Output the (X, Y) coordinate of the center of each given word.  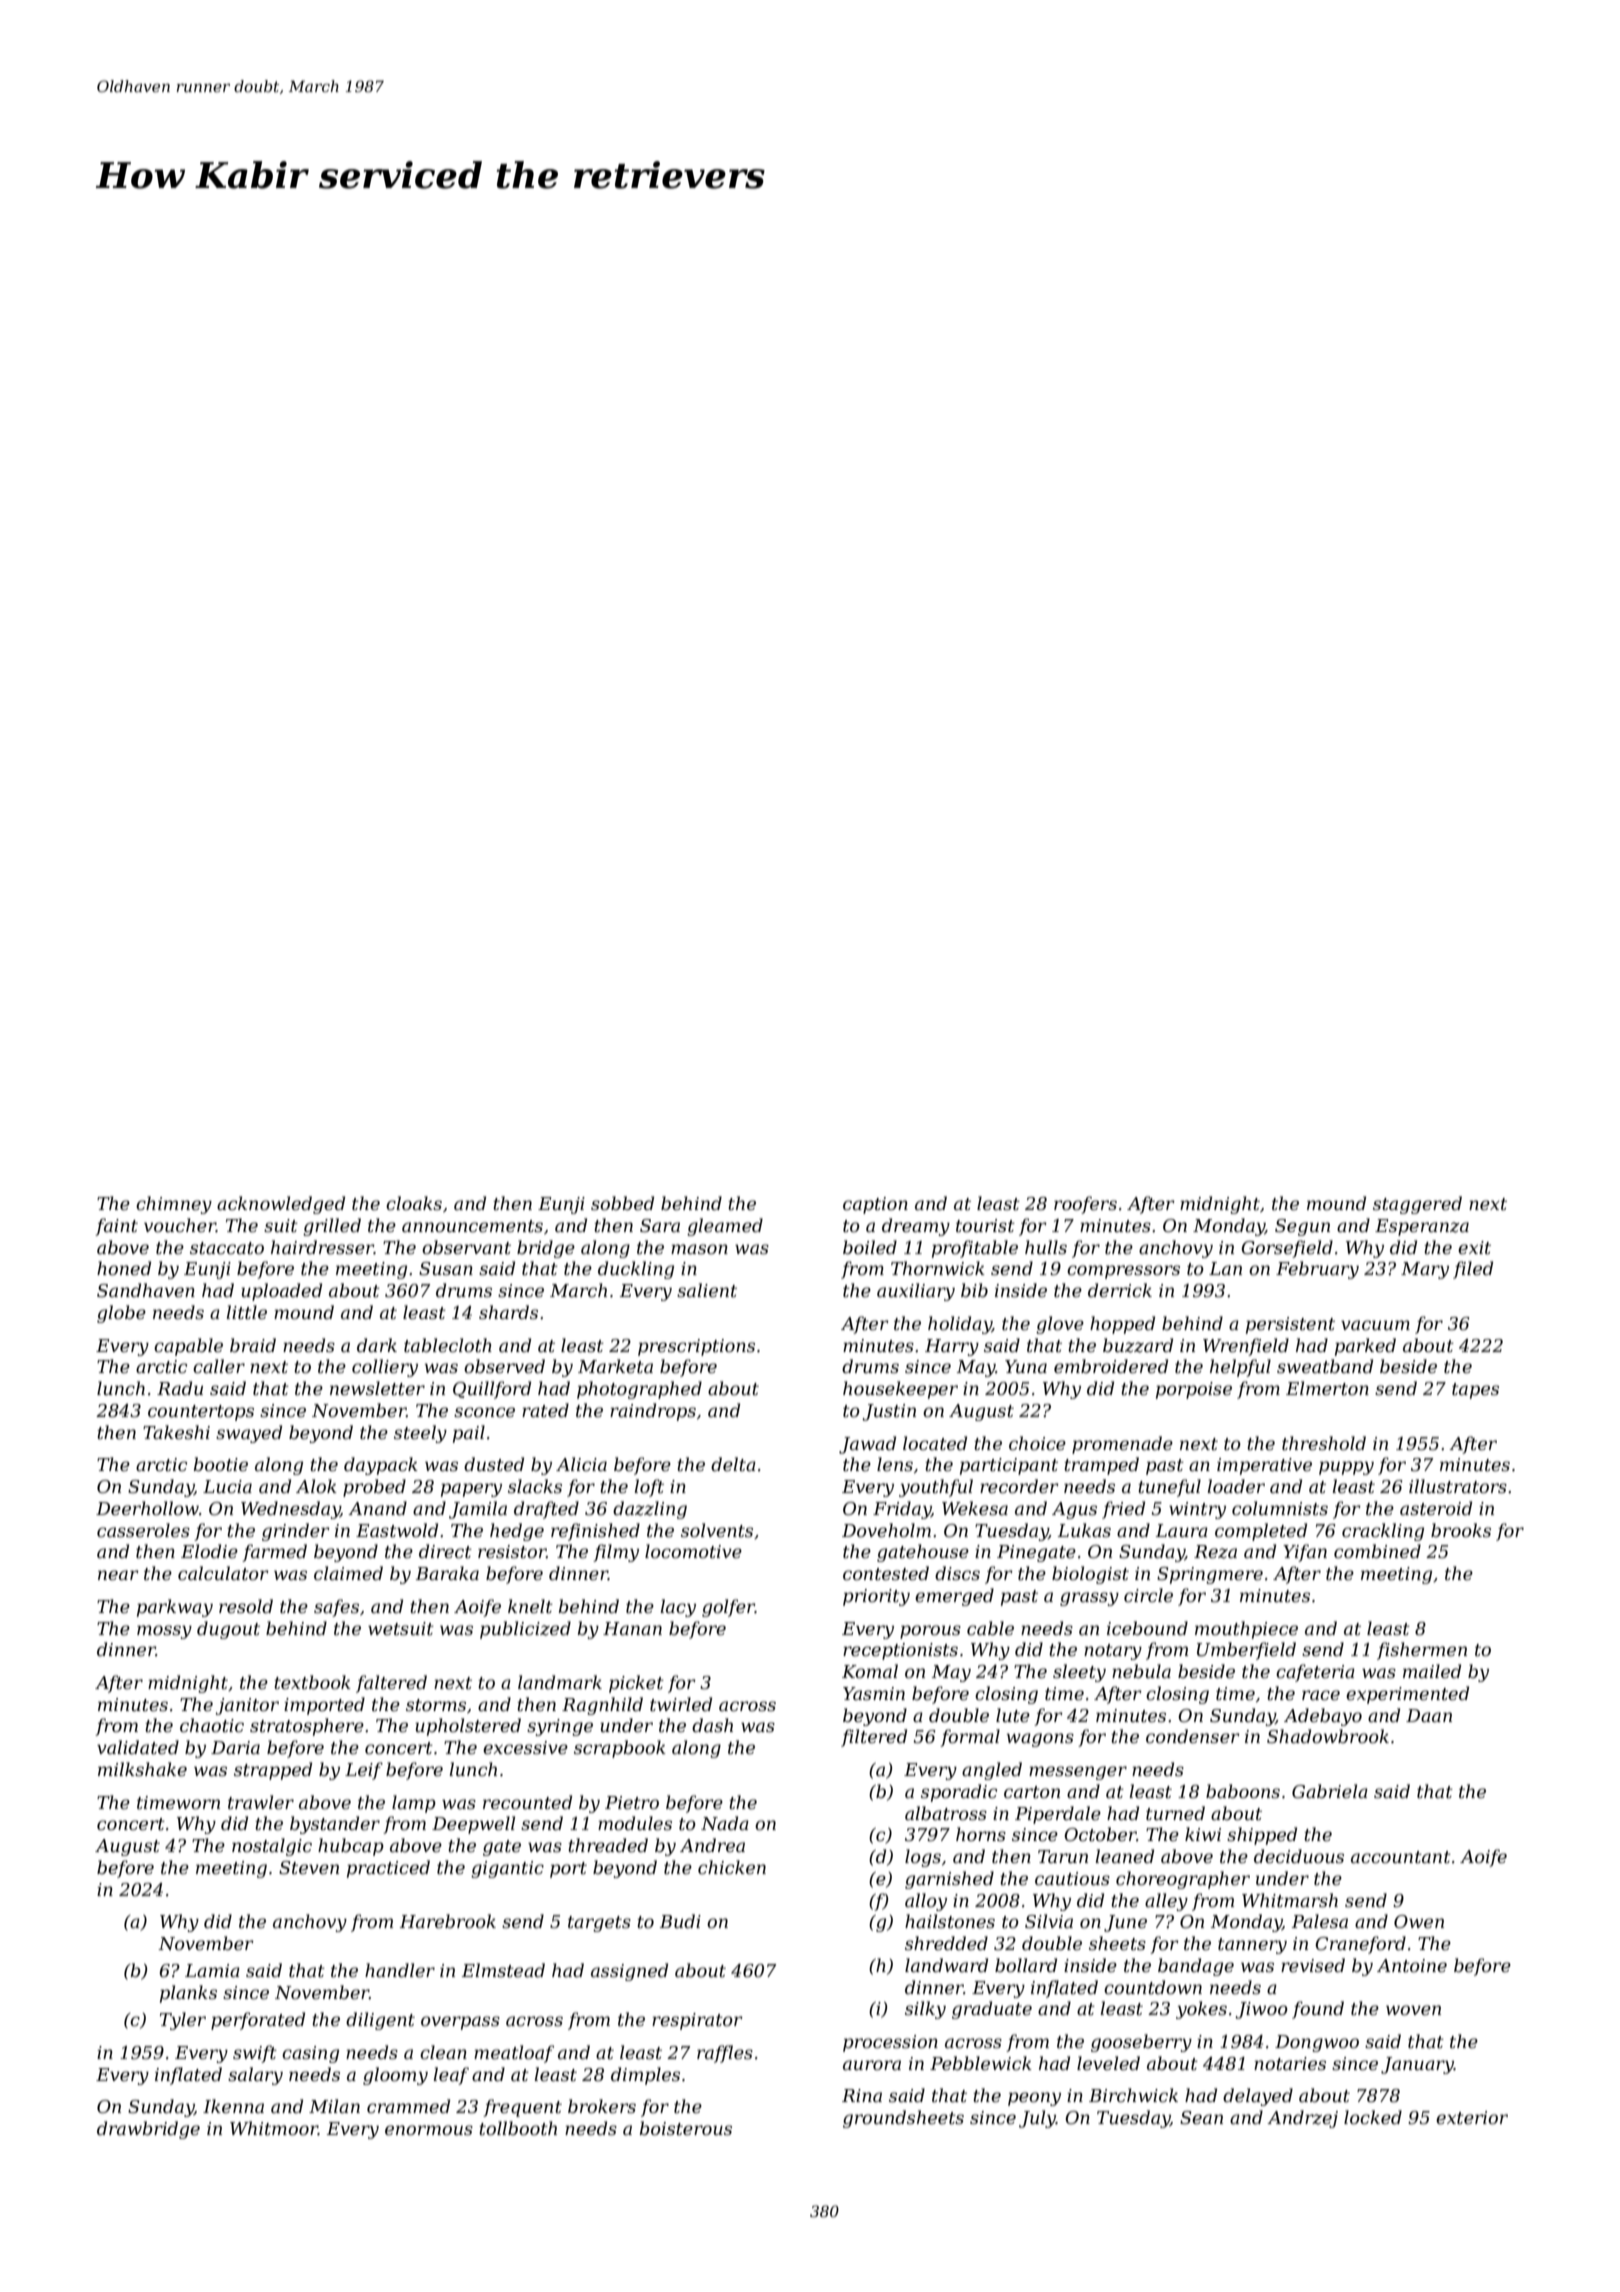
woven (1413, 2010)
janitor (247, 1706)
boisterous (686, 2128)
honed (124, 1268)
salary (255, 2076)
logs (923, 1858)
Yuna (1026, 1366)
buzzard (1138, 1345)
